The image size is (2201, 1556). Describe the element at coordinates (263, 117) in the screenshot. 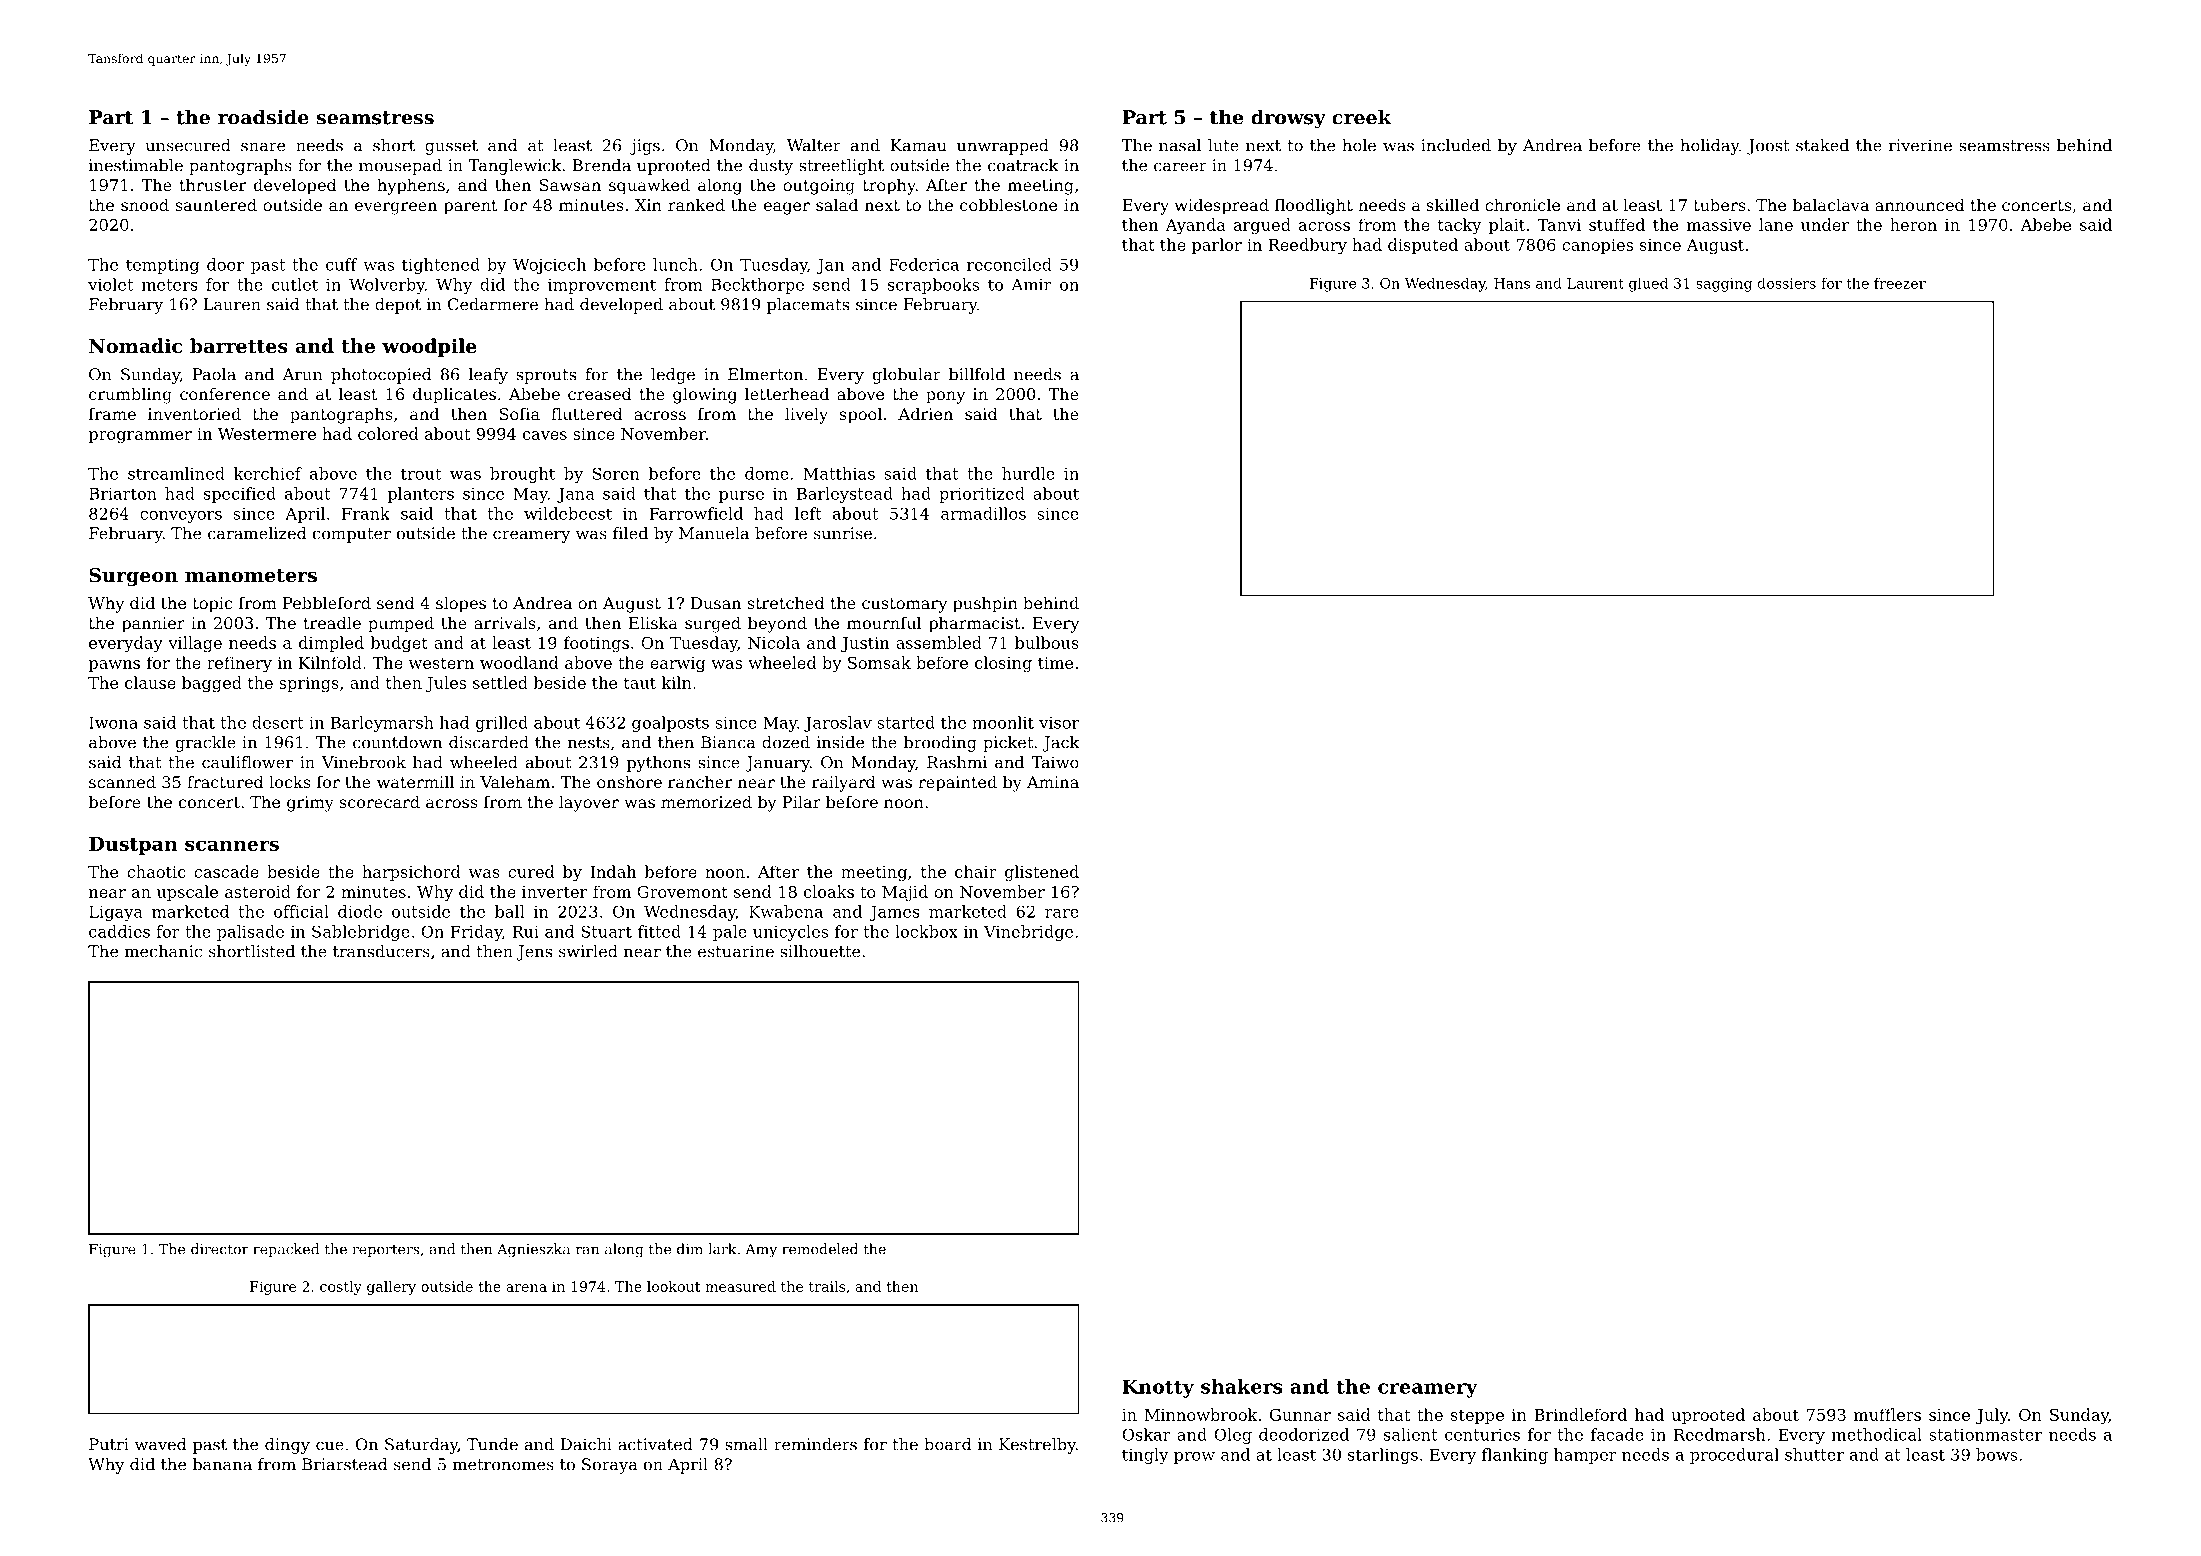

I see `roadside` at that location.
